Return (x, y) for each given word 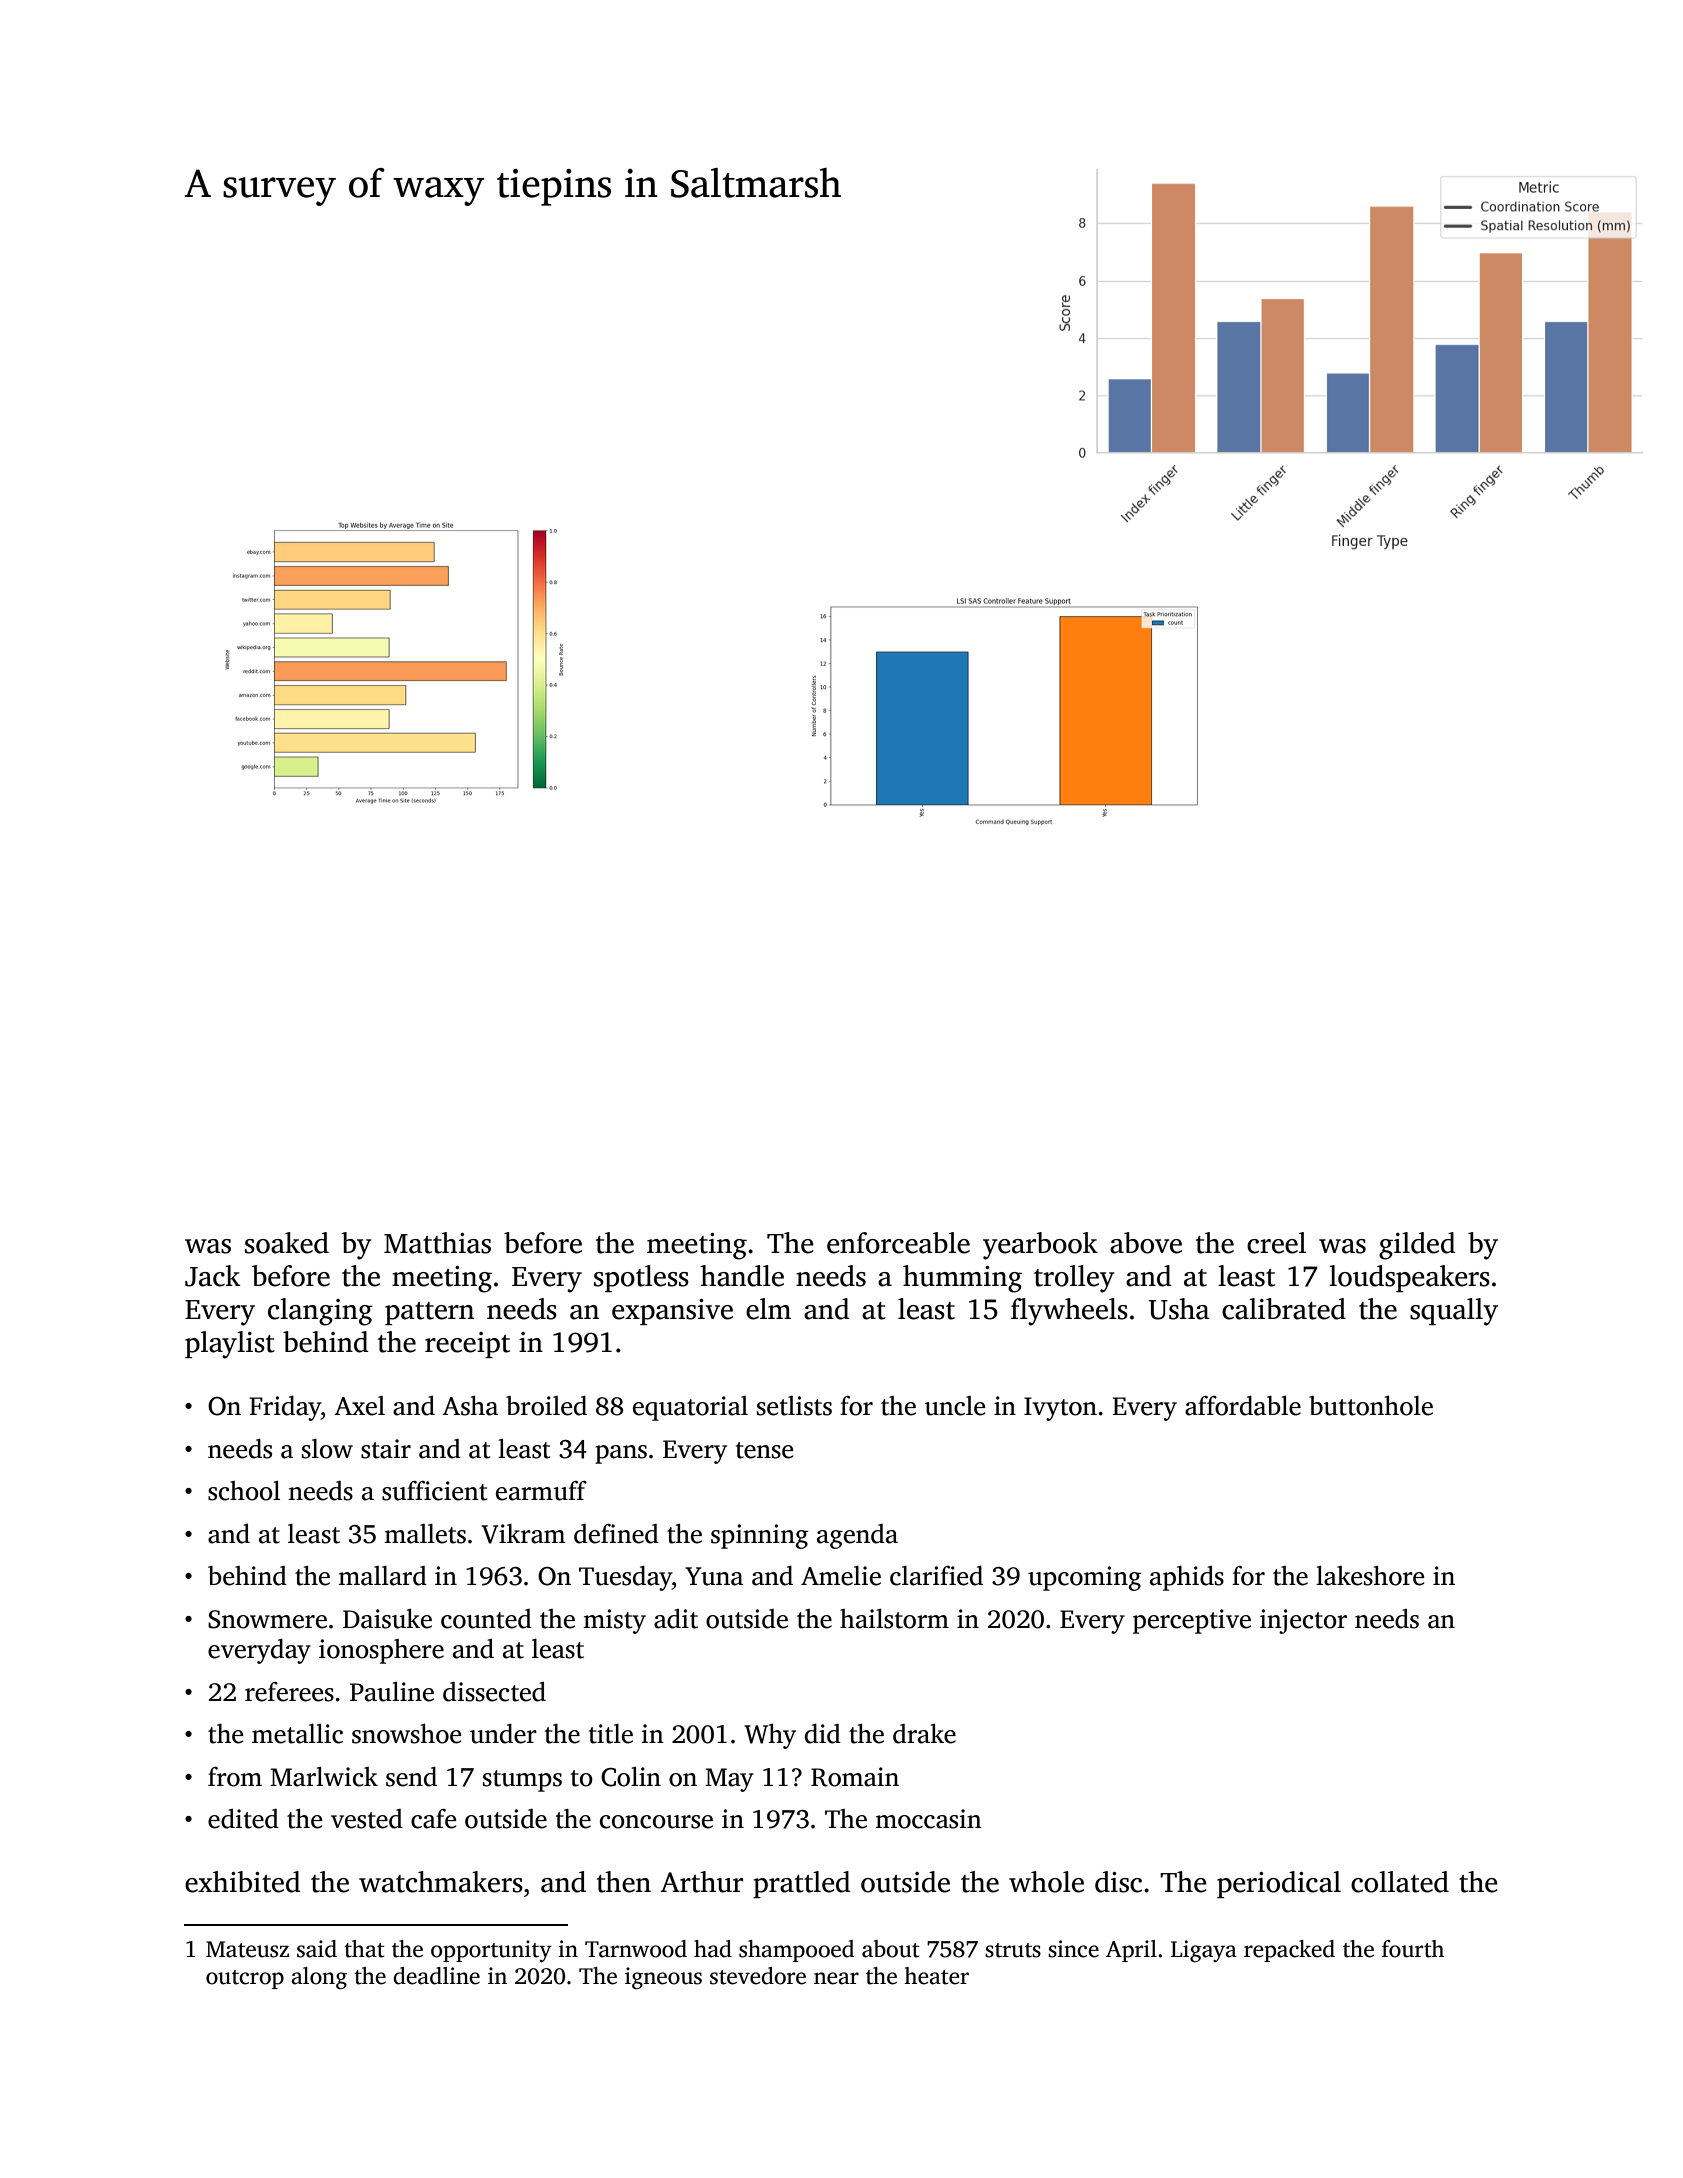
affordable (1243, 1405)
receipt (467, 1345)
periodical (1279, 1884)
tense (765, 1450)
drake (924, 1734)
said (317, 1949)
